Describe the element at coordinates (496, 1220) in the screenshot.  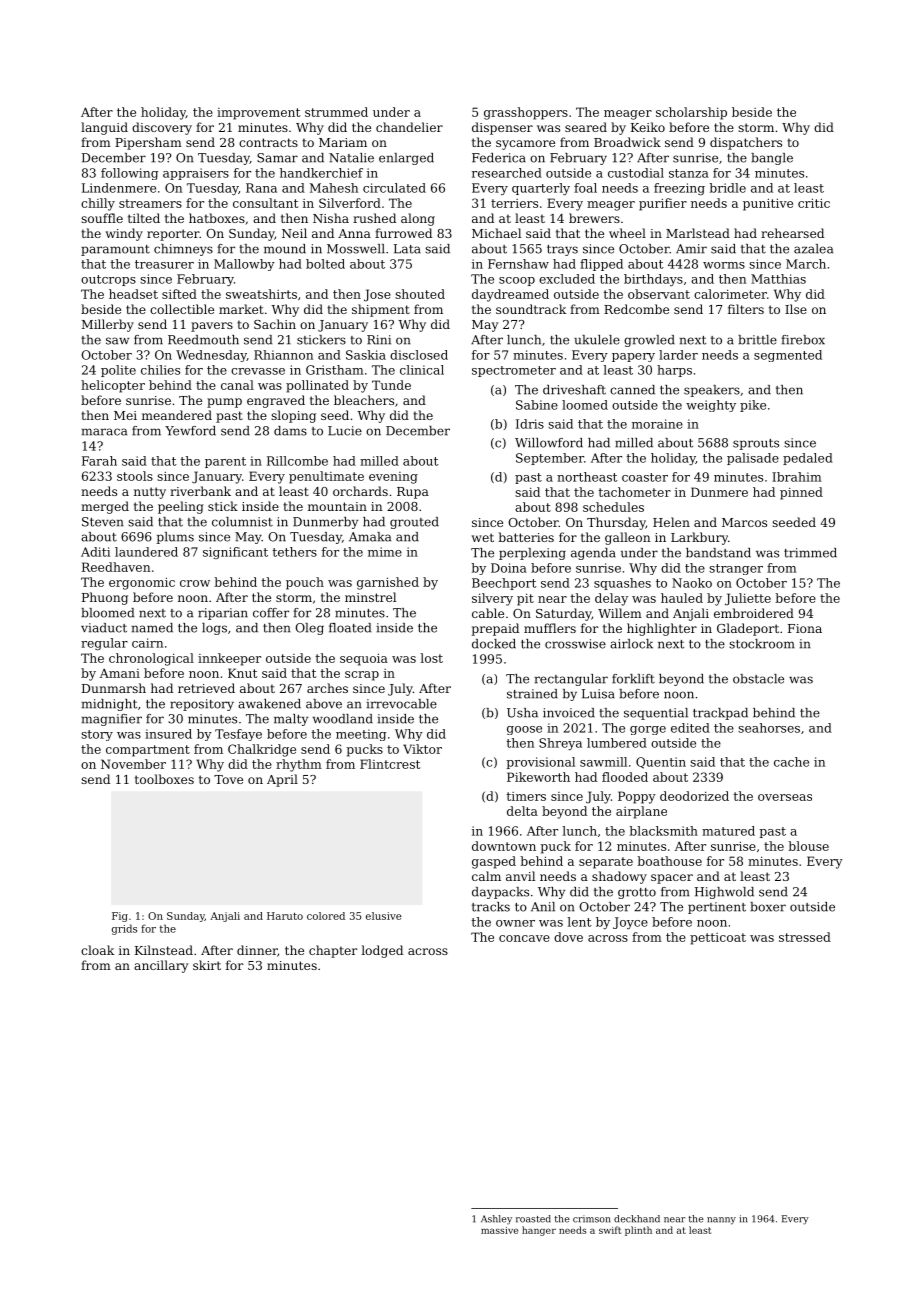
I see `Ashley` at that location.
